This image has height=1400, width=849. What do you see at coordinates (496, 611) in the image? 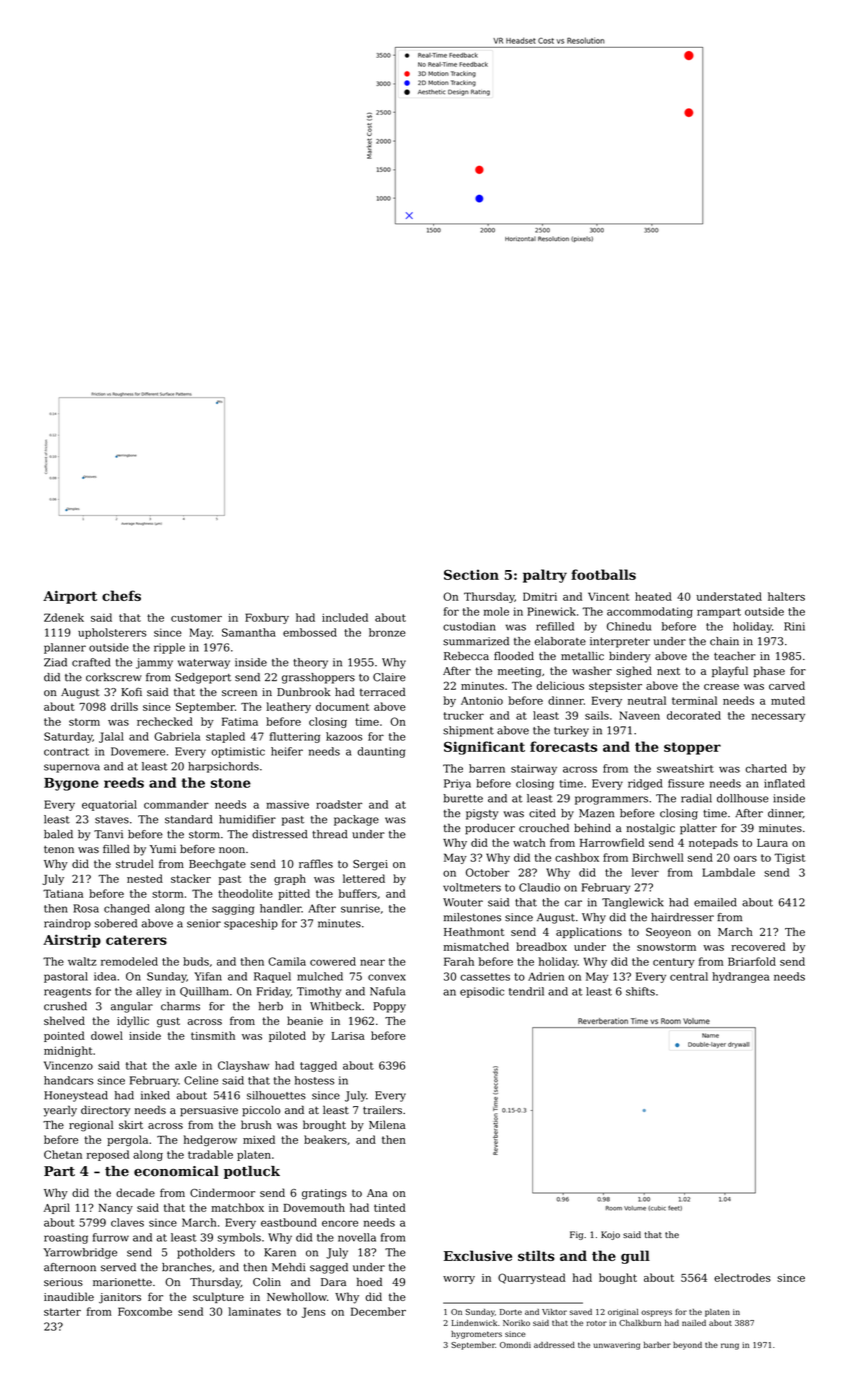
I see `mole` at bounding box center [496, 611].
